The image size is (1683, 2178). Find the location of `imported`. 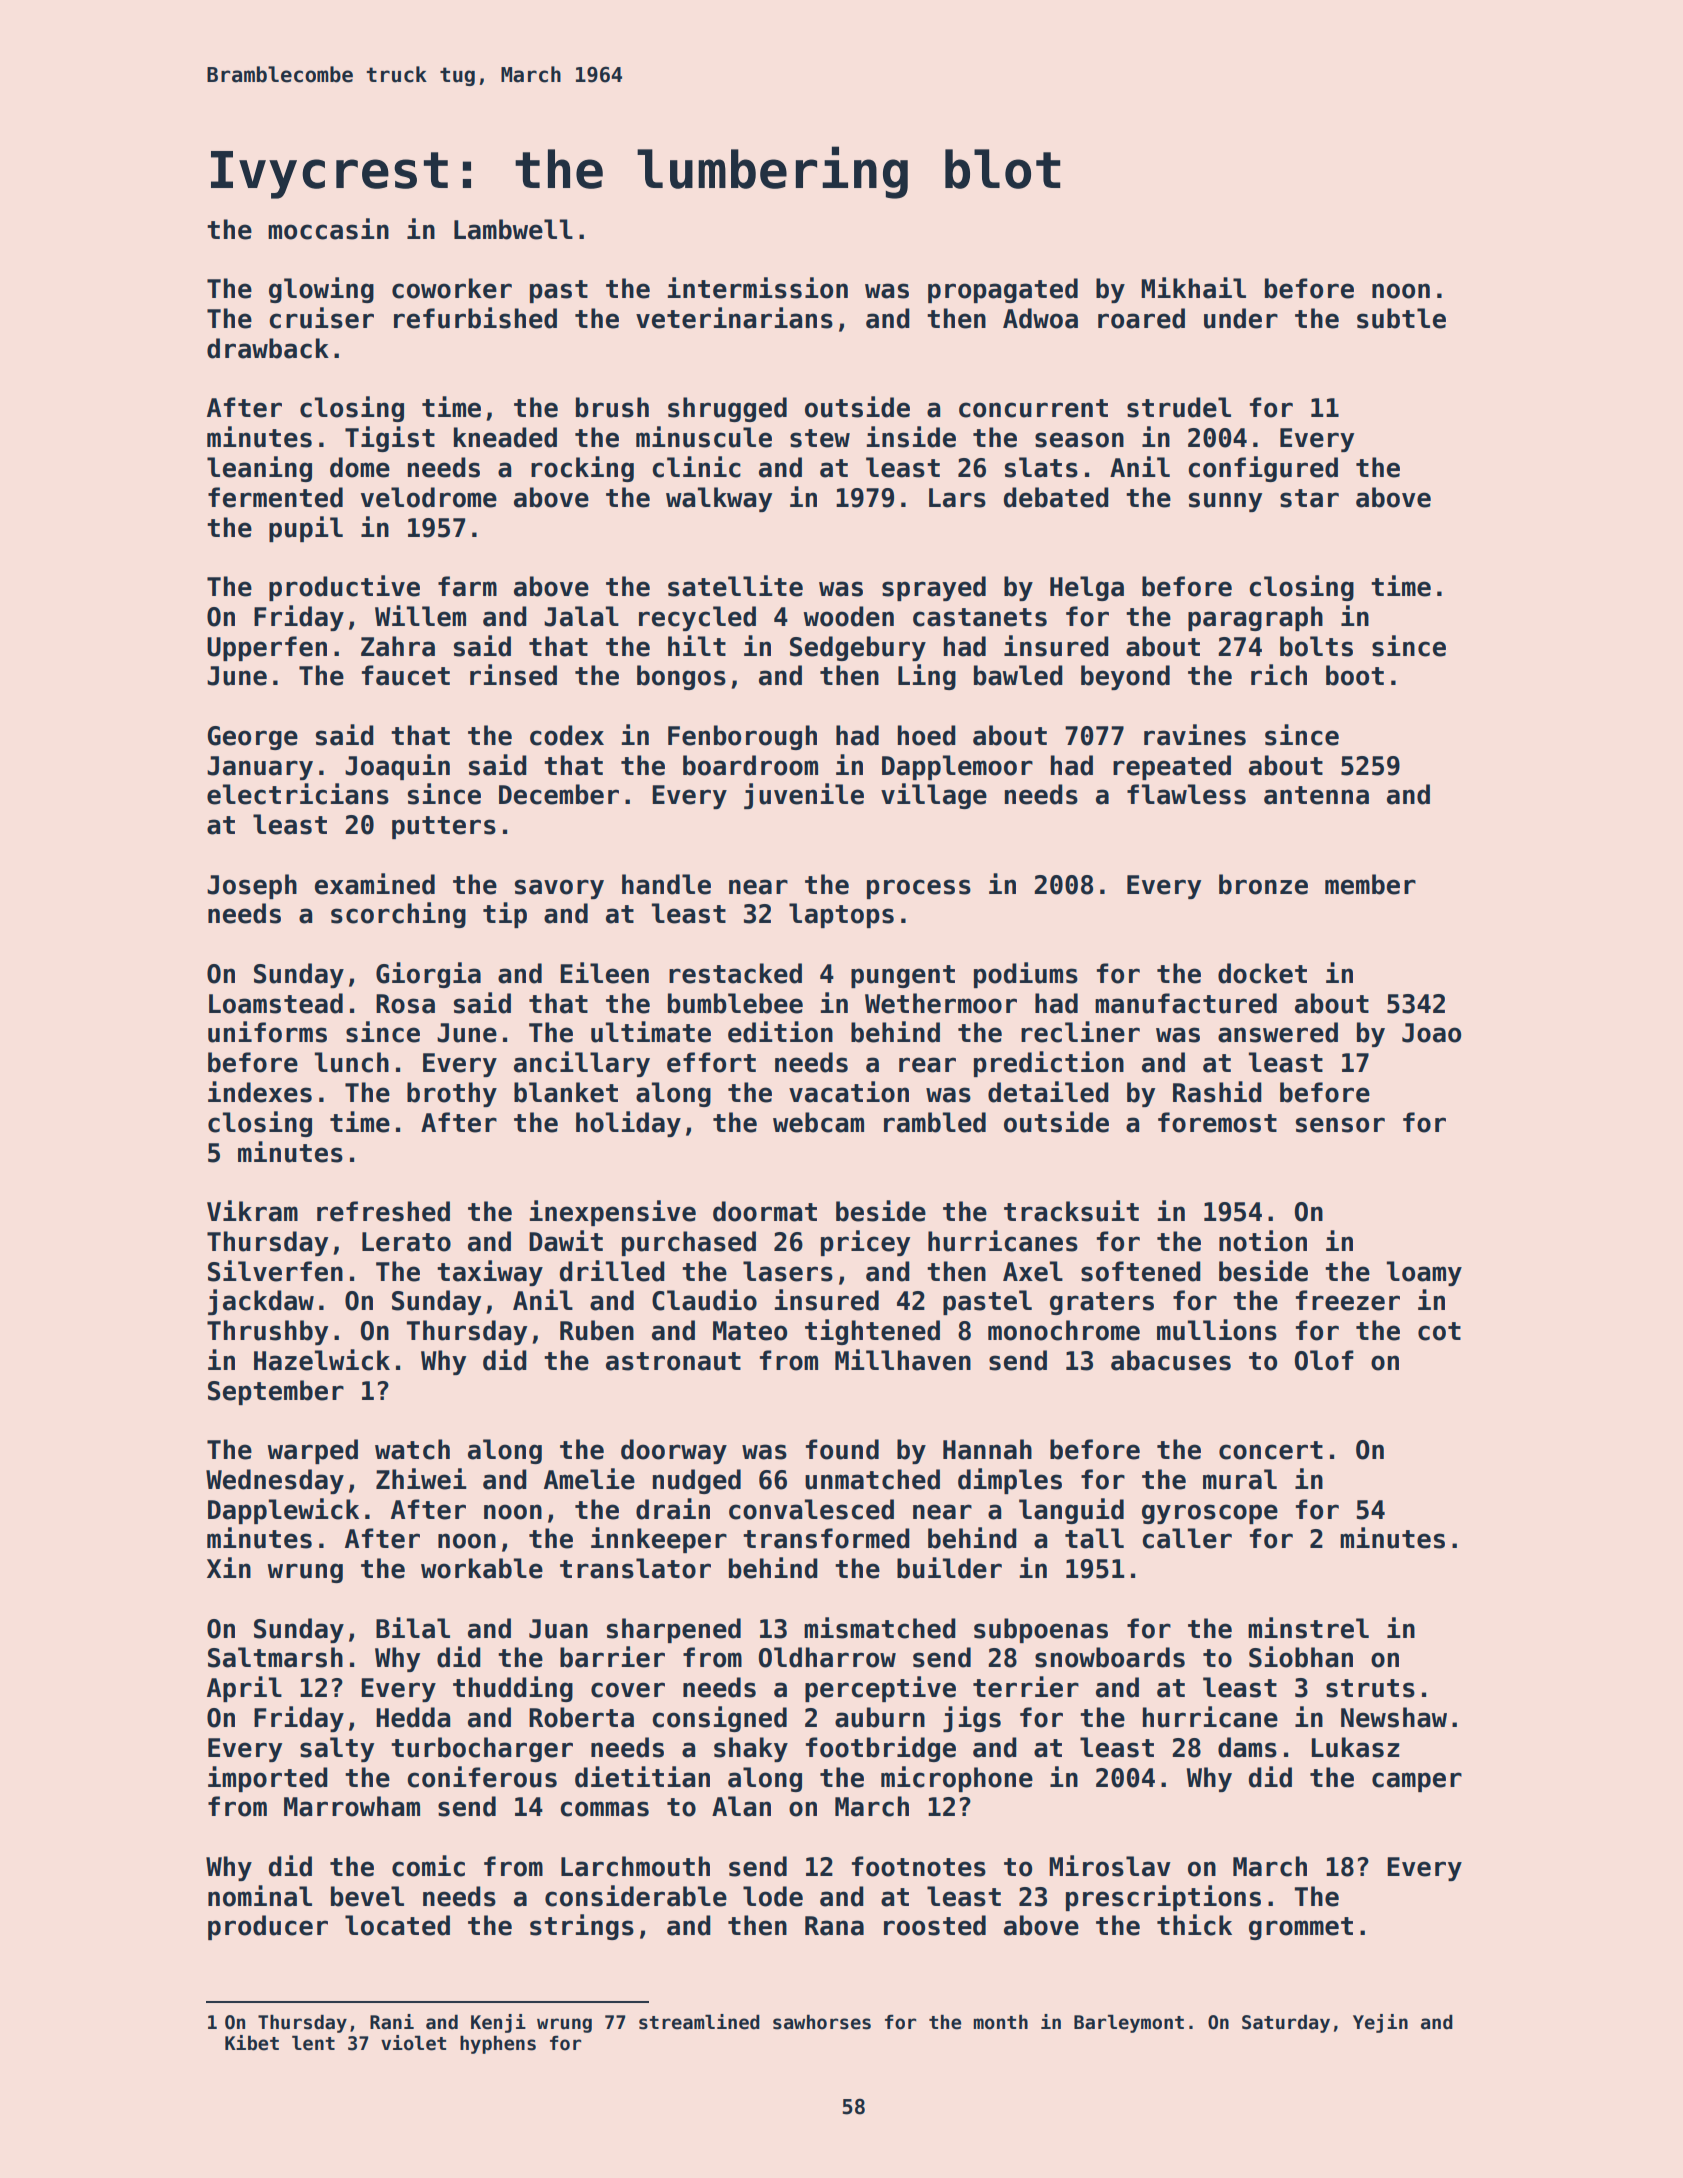

imported is located at coordinates (268, 1779).
